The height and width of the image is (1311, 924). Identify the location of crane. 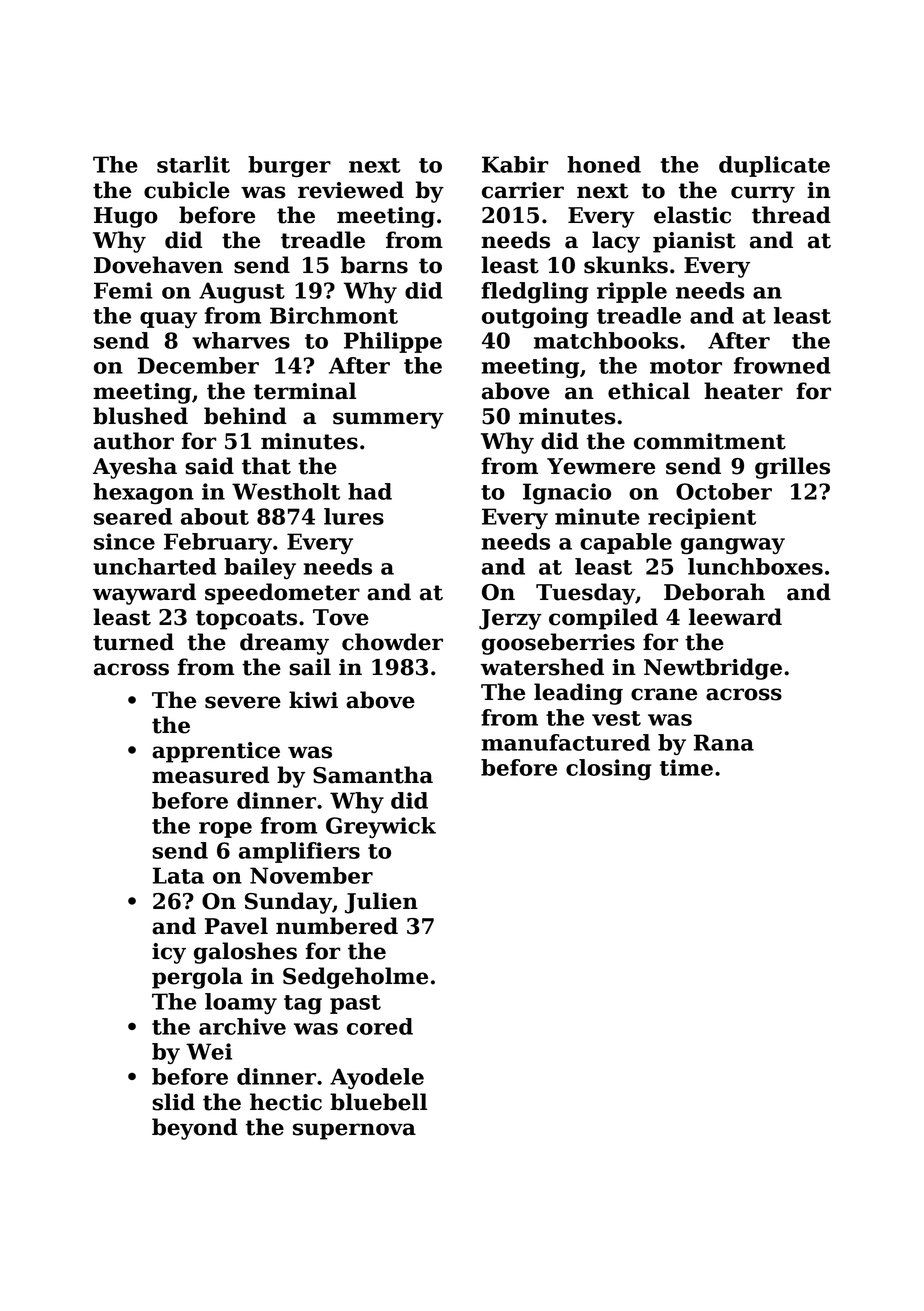
(664, 694).
